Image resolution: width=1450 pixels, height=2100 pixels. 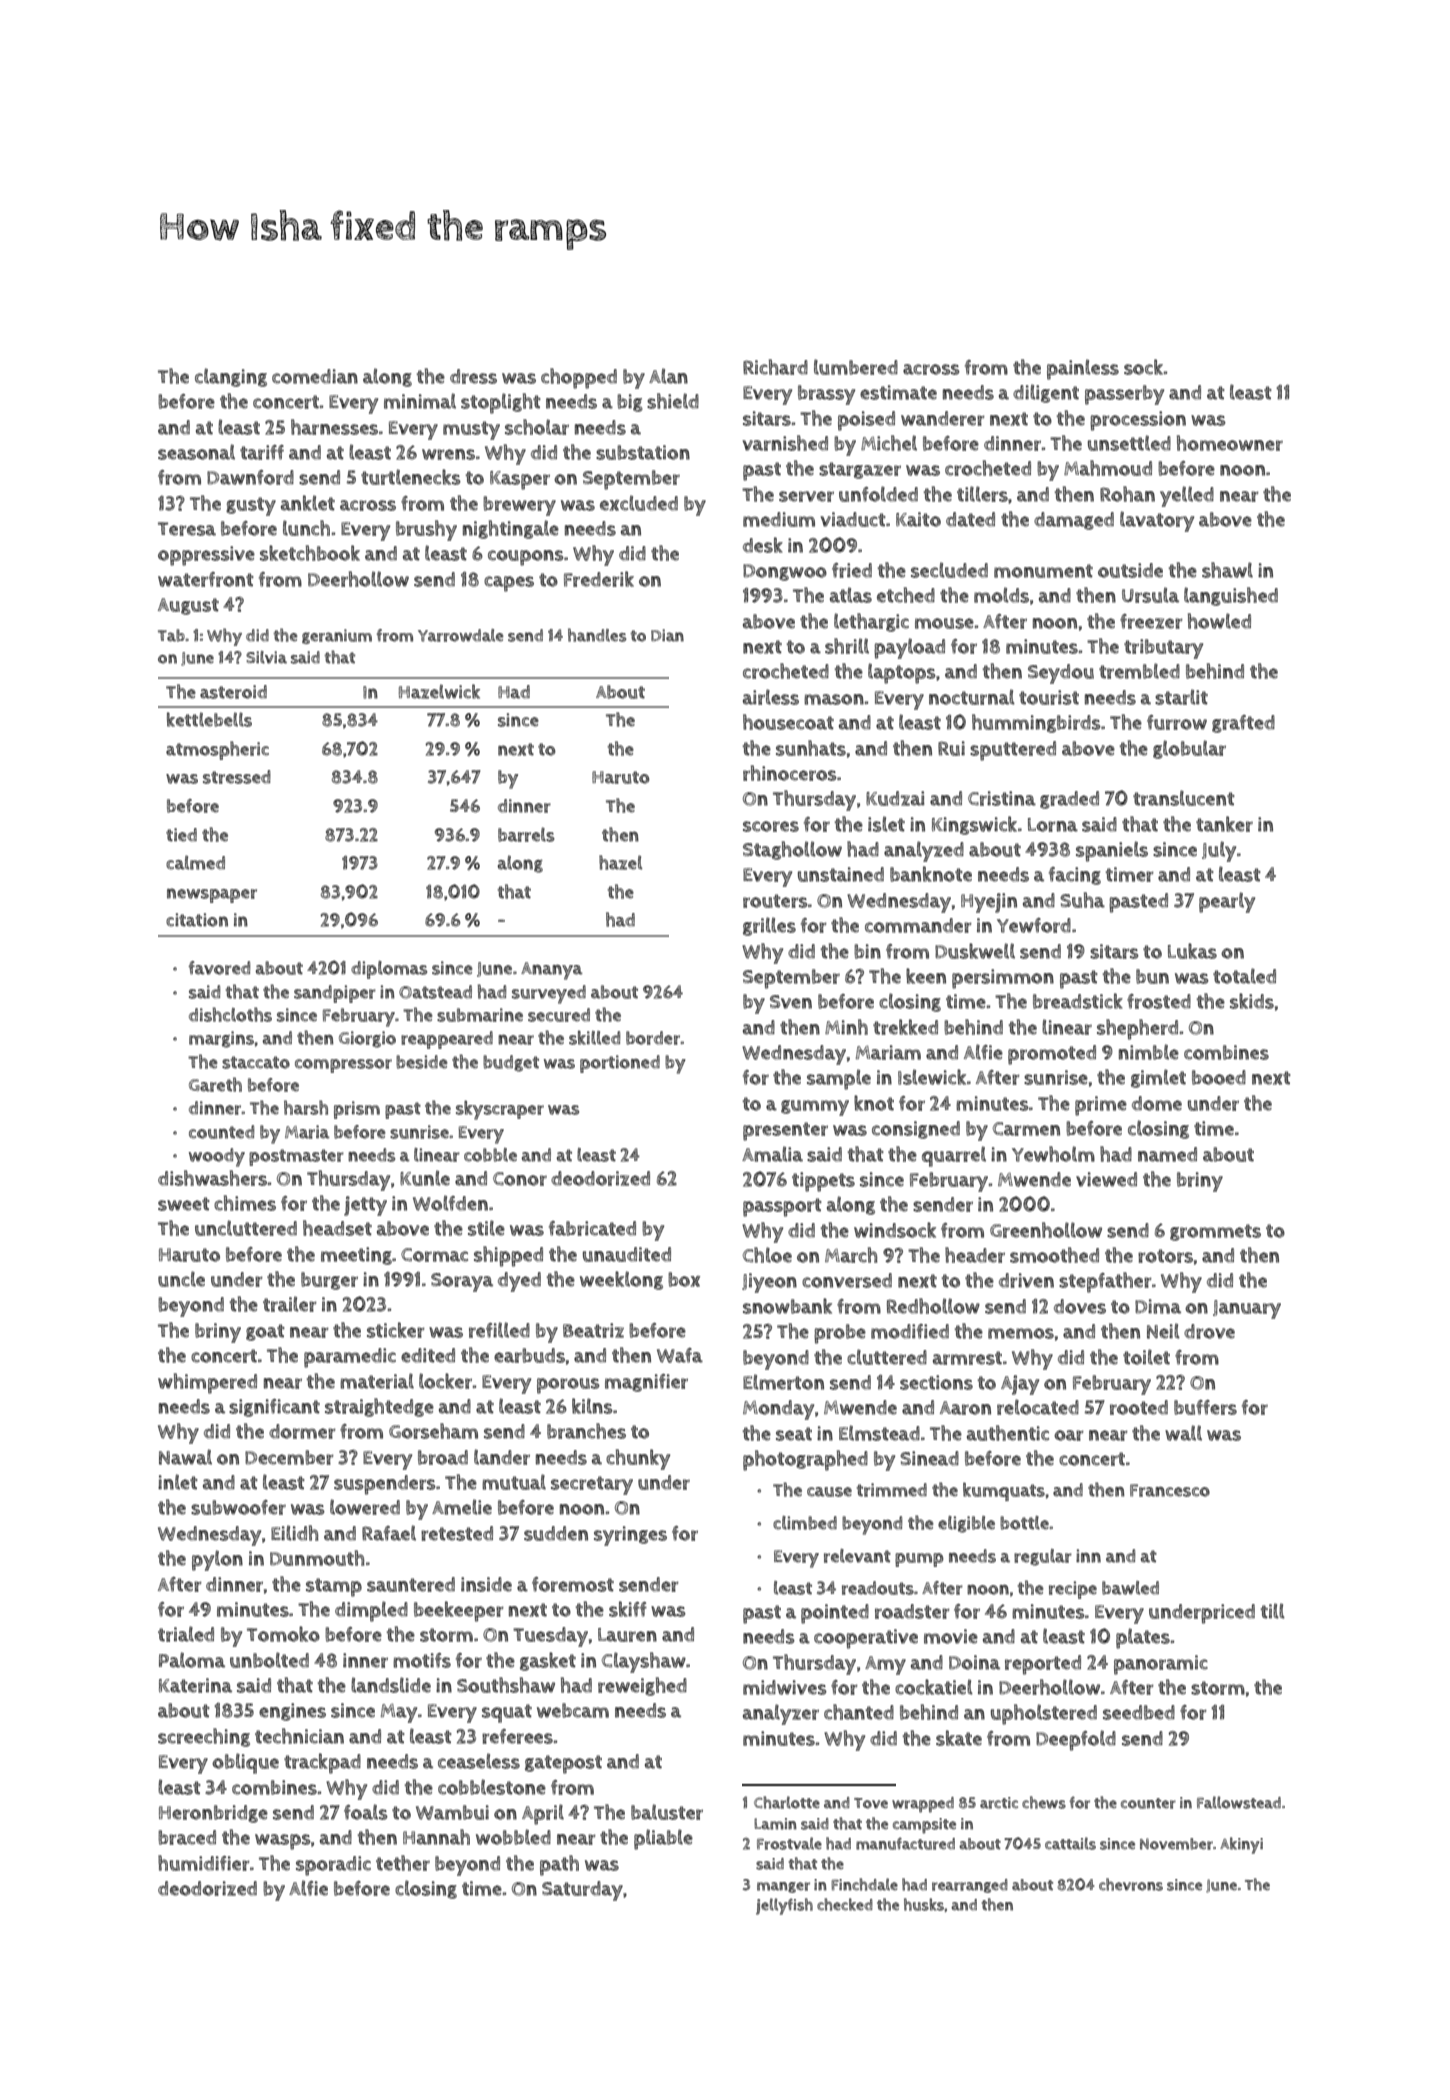 What do you see at coordinates (1044, 1802) in the screenshot?
I see `chews` at bounding box center [1044, 1802].
